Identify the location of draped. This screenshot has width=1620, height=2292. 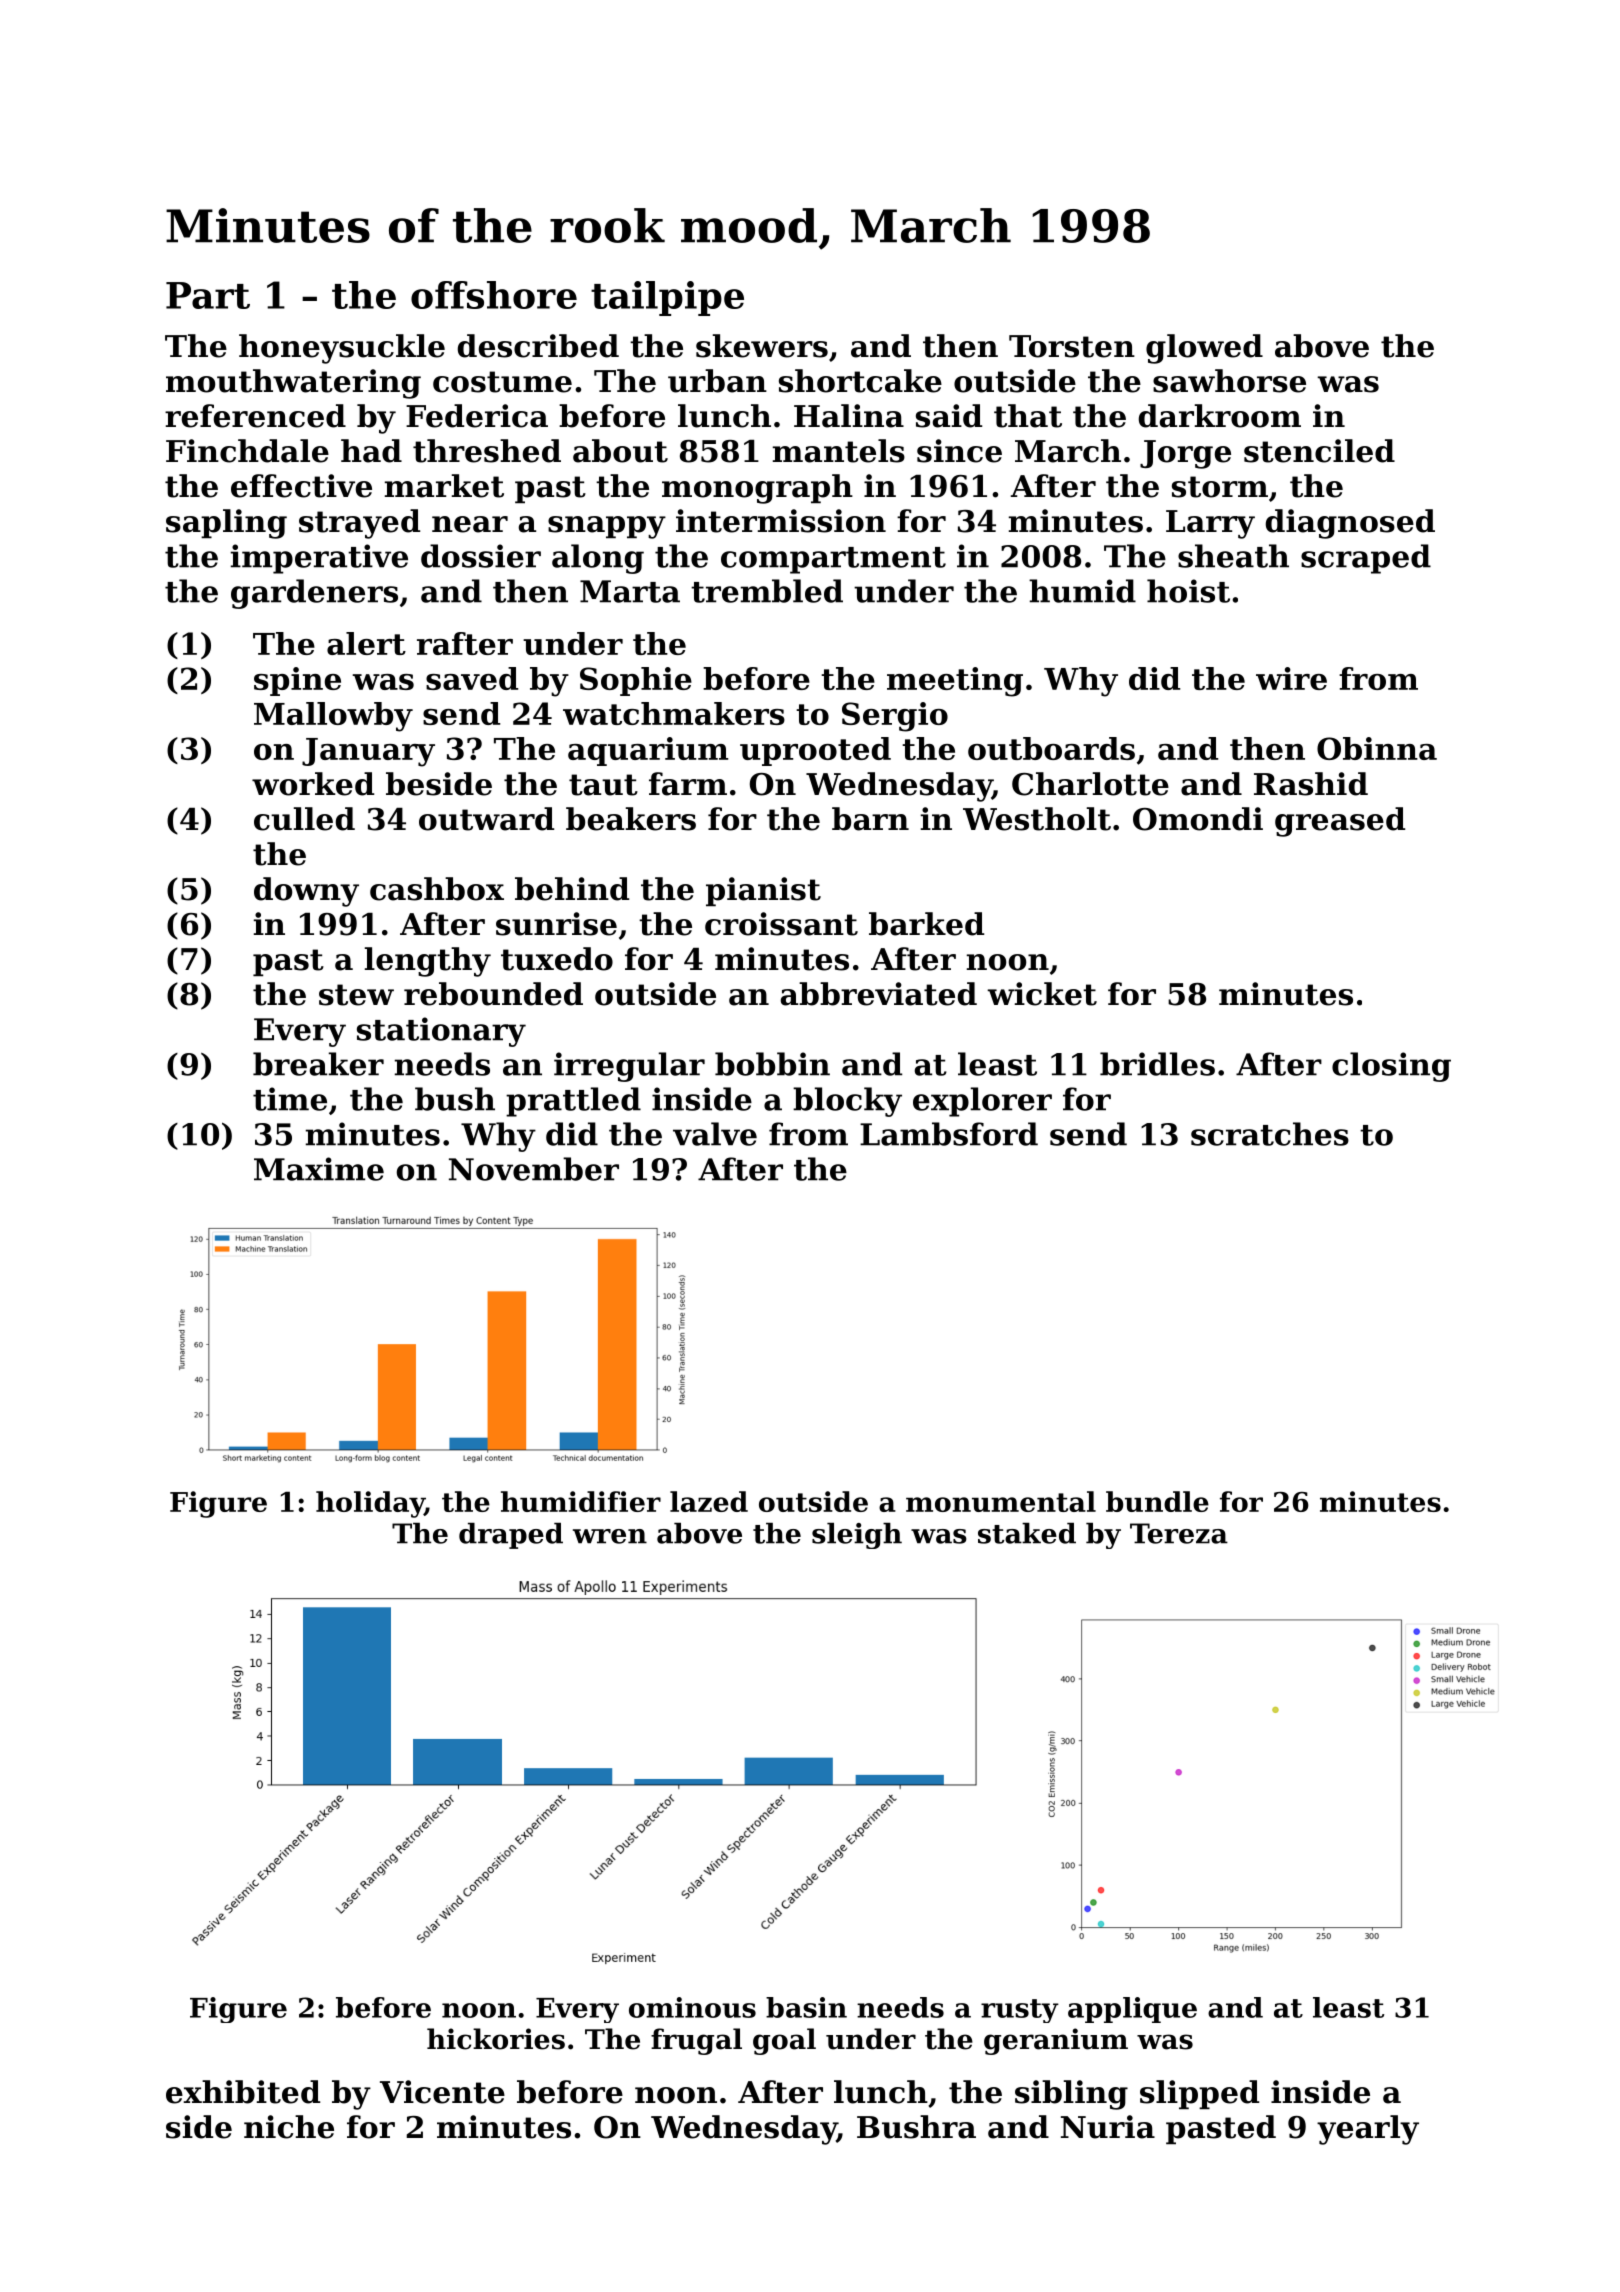
(511, 1536).
